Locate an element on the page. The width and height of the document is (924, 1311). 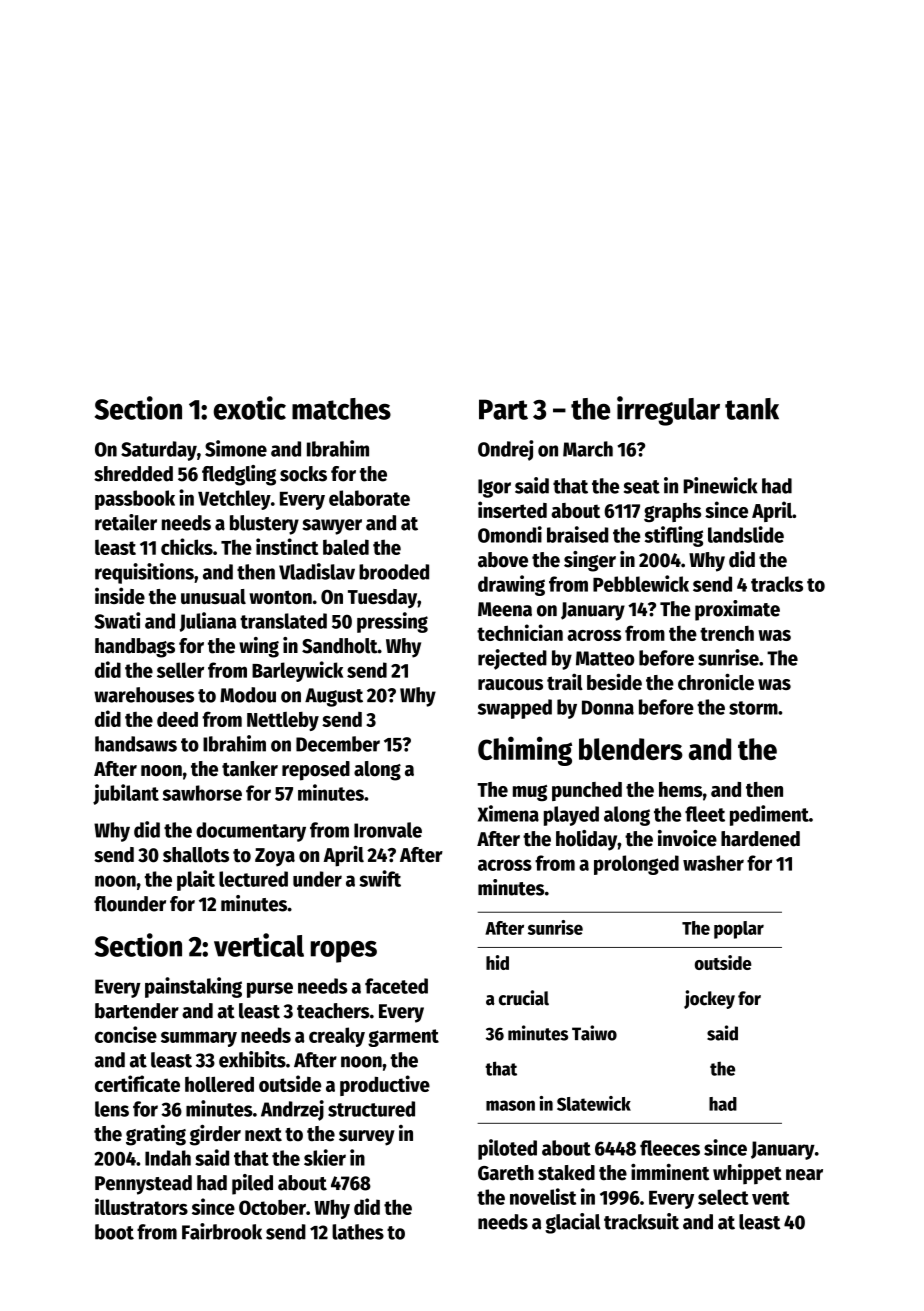
poplar is located at coordinates (739, 930).
